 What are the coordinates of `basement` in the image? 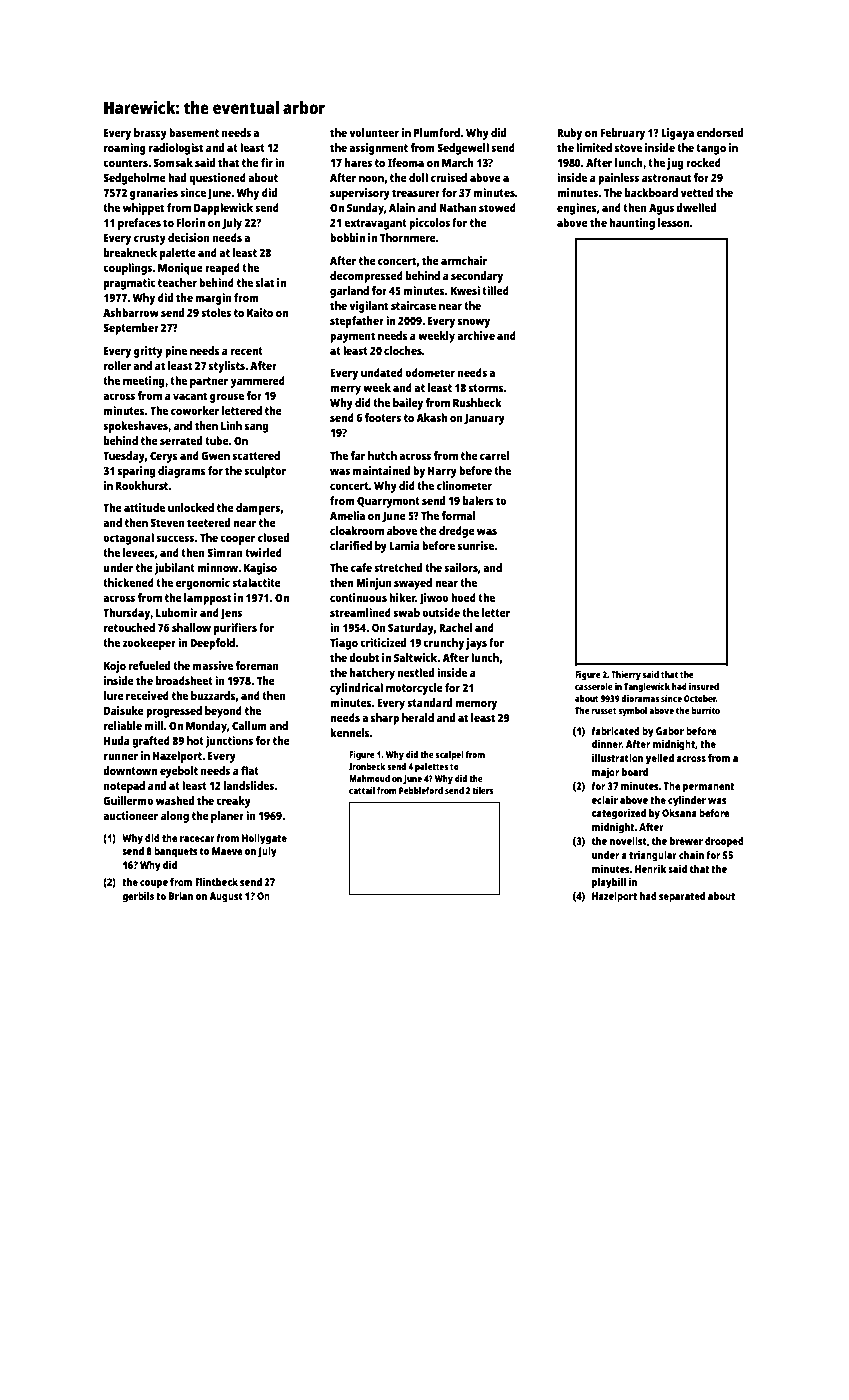 It's located at (194, 132).
